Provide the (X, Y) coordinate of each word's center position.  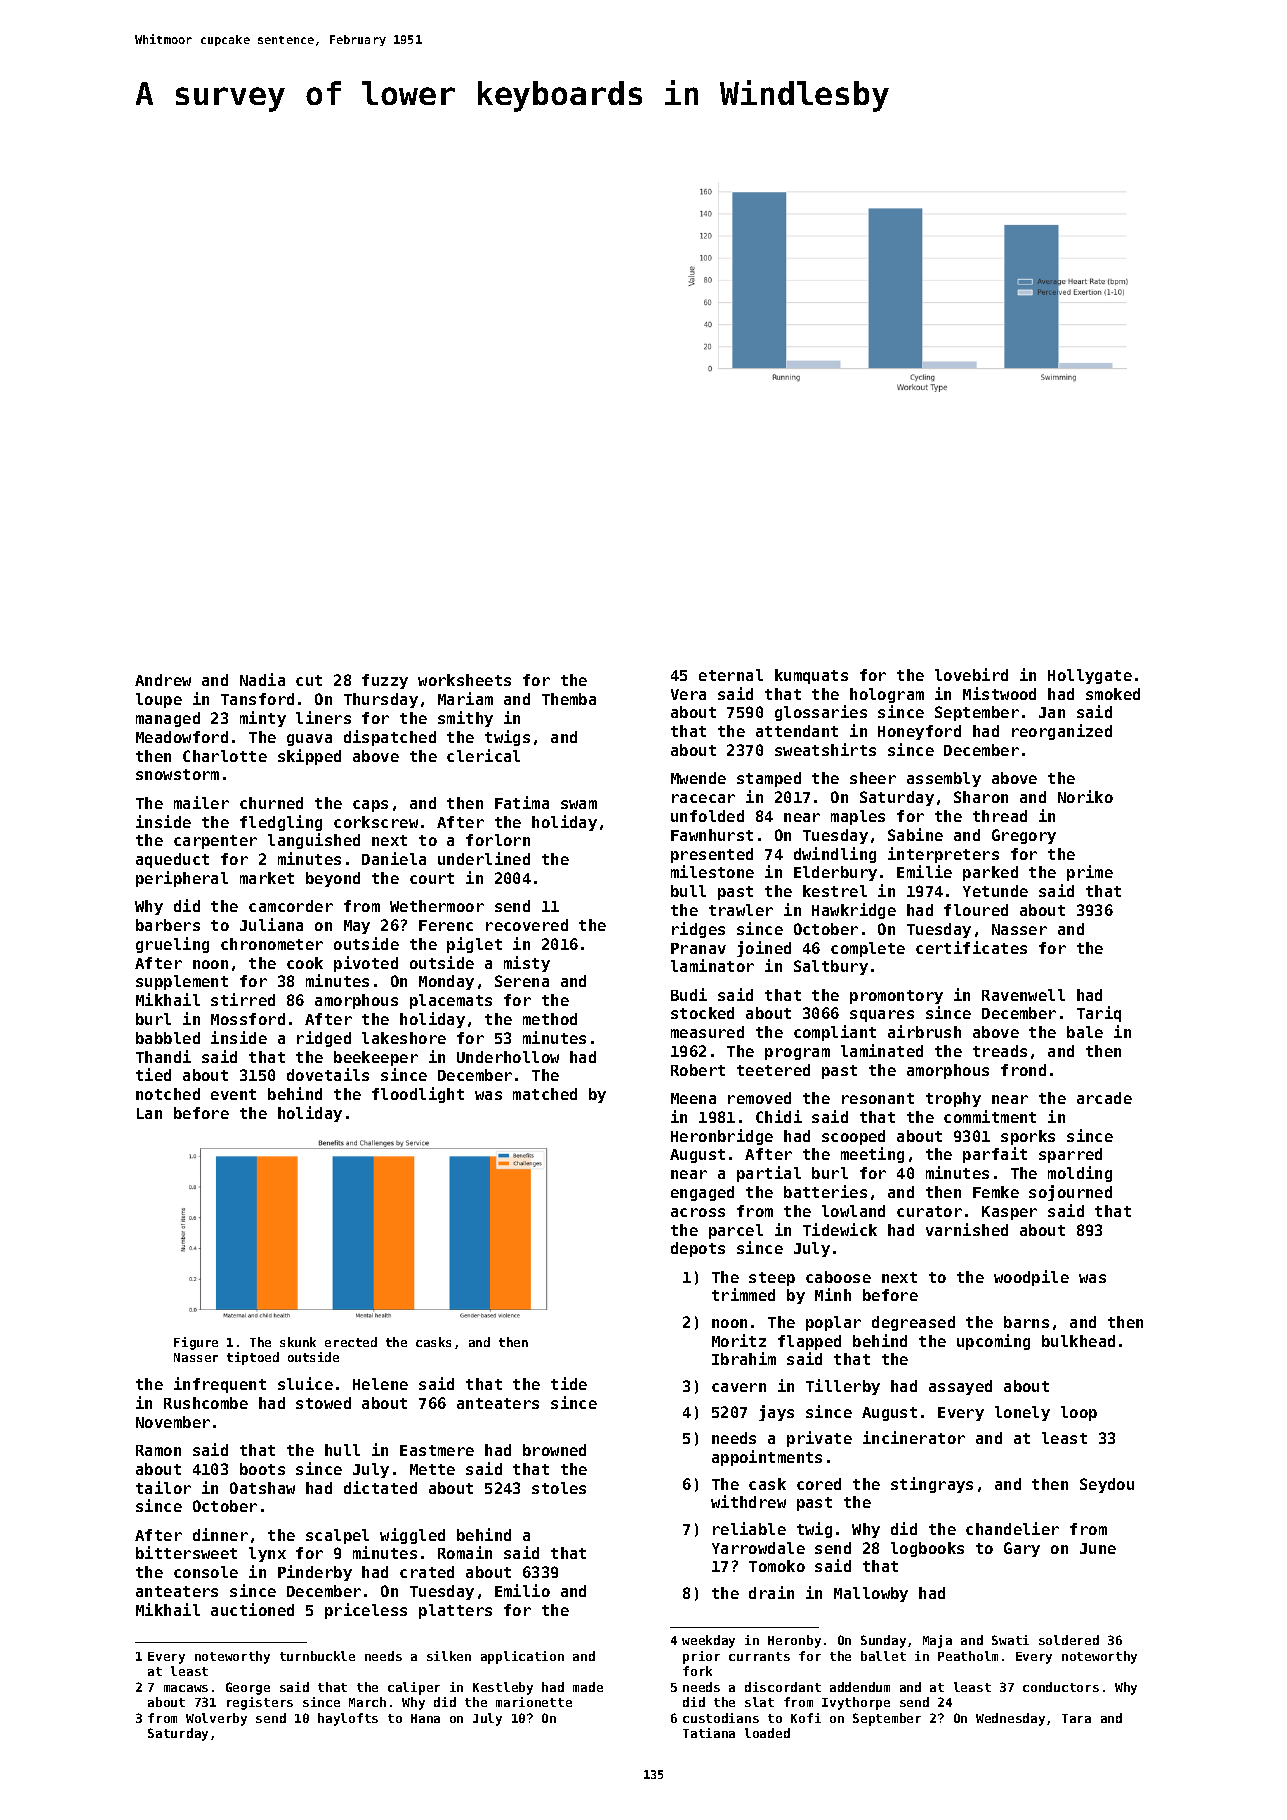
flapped (809, 1342)
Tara (1076, 1718)
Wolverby (216, 1719)
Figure (196, 1343)
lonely (1022, 1413)
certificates (971, 947)
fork (697, 1671)
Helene (380, 1384)
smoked (1113, 694)
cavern (739, 1387)
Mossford (248, 1019)
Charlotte (225, 756)
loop (1079, 1413)
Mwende (698, 778)
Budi (689, 994)
